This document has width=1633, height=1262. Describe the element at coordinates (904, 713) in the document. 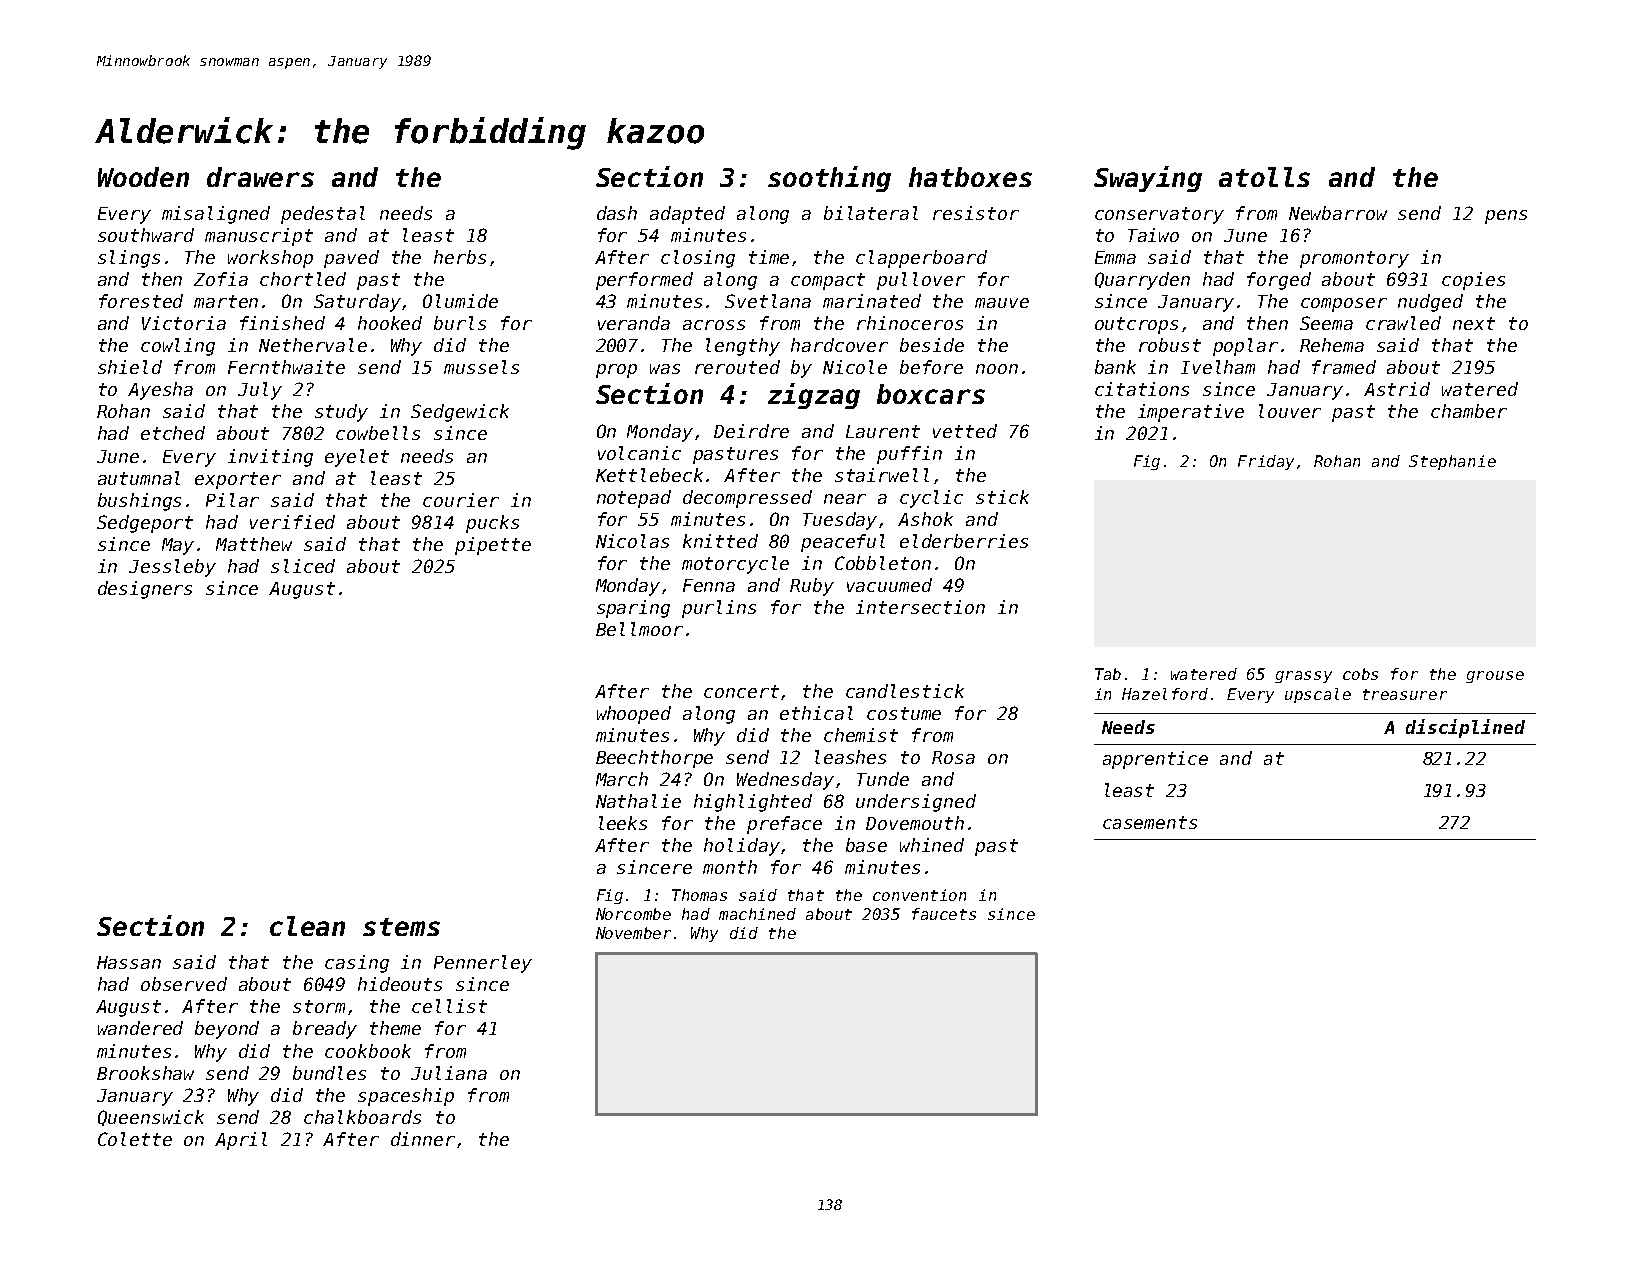

I see `costume` at that location.
